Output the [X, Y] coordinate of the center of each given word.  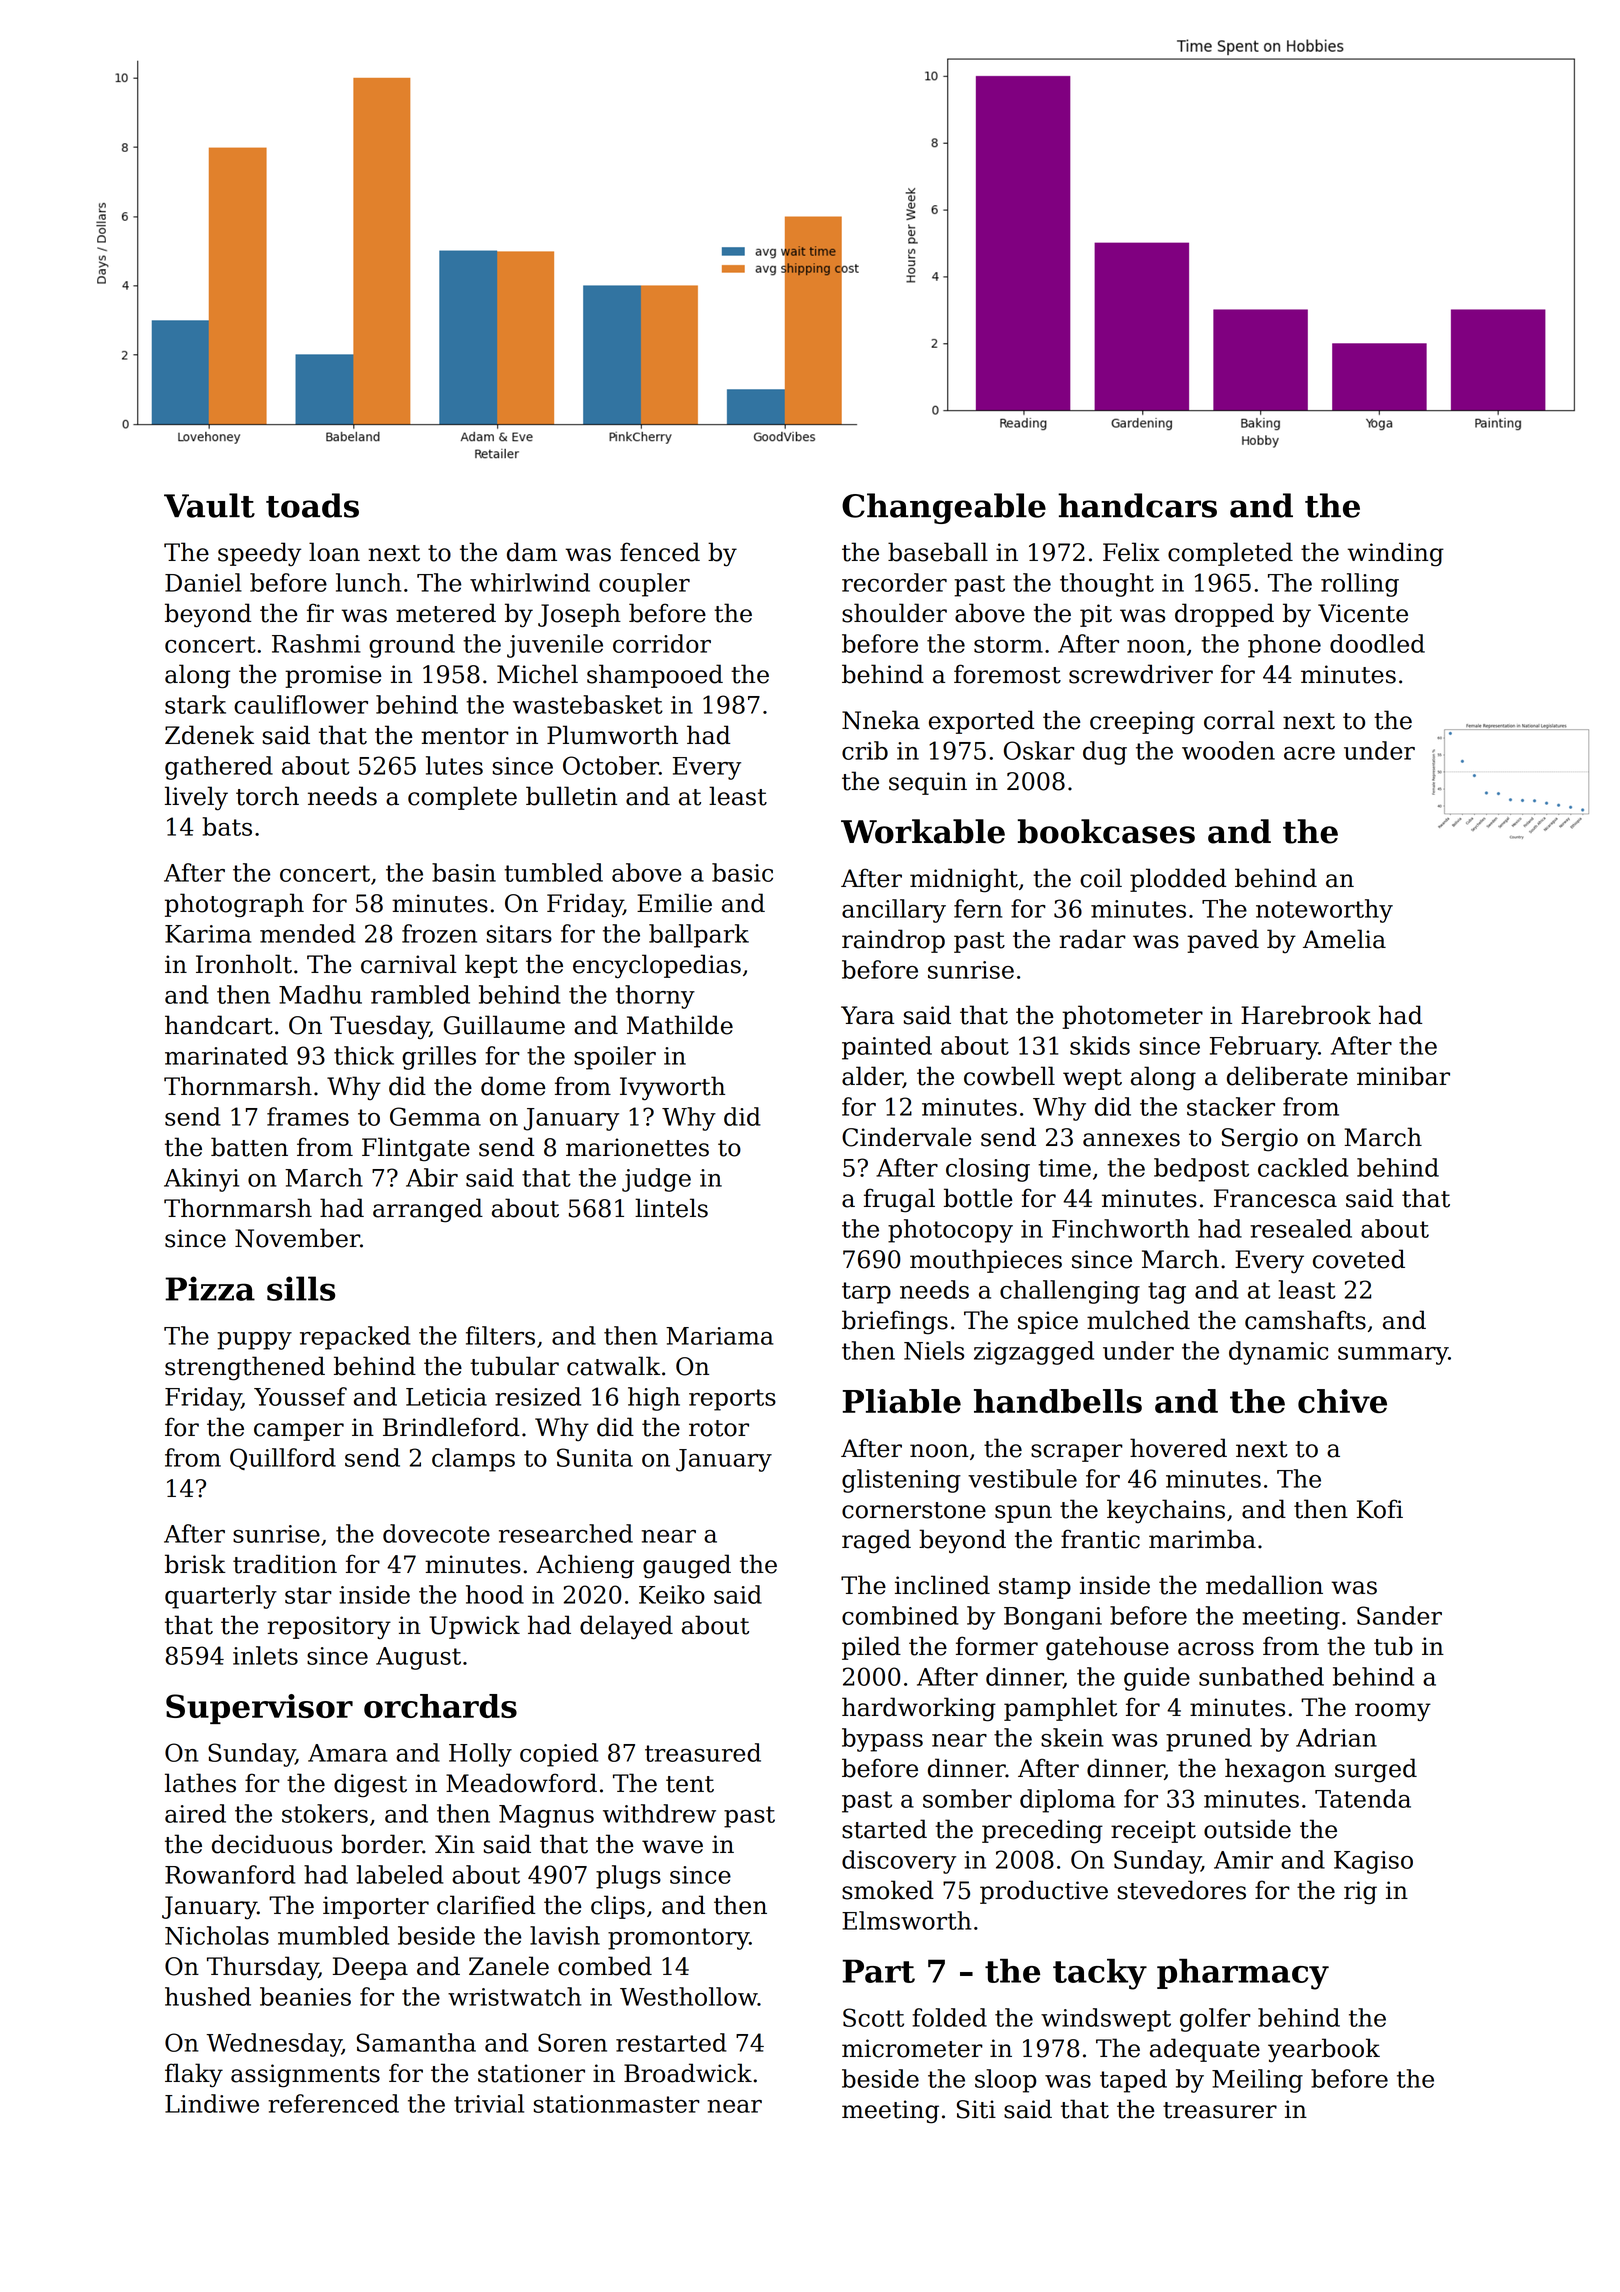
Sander [1399, 1615]
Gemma [435, 1116]
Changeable [944, 508]
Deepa [370, 1968]
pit [1096, 615]
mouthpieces [986, 1261]
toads [312, 505]
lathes [200, 1783]
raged [876, 1541]
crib [865, 750]
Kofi [1380, 1509]
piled [871, 1648]
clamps [473, 1460]
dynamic [1278, 1353]
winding [1395, 554]
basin [464, 872]
